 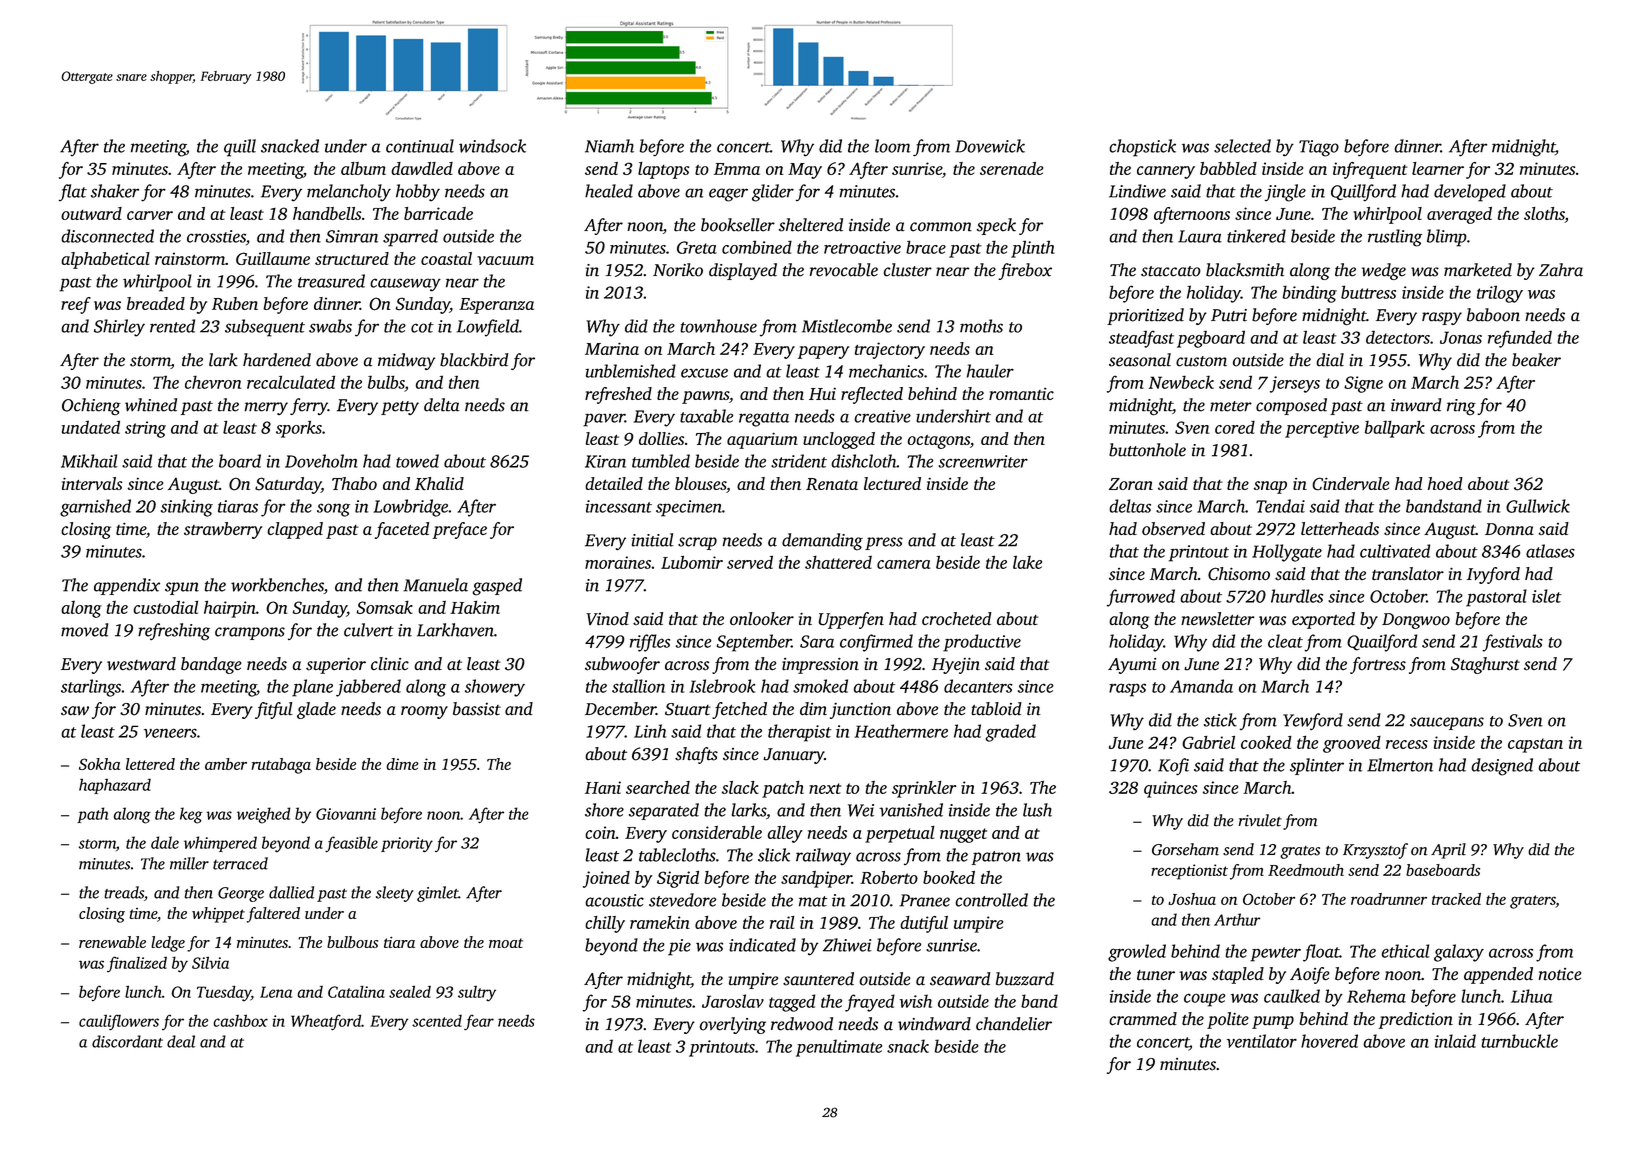 What do you see at coordinates (223, 530) in the document?
I see `strawberry` at bounding box center [223, 530].
